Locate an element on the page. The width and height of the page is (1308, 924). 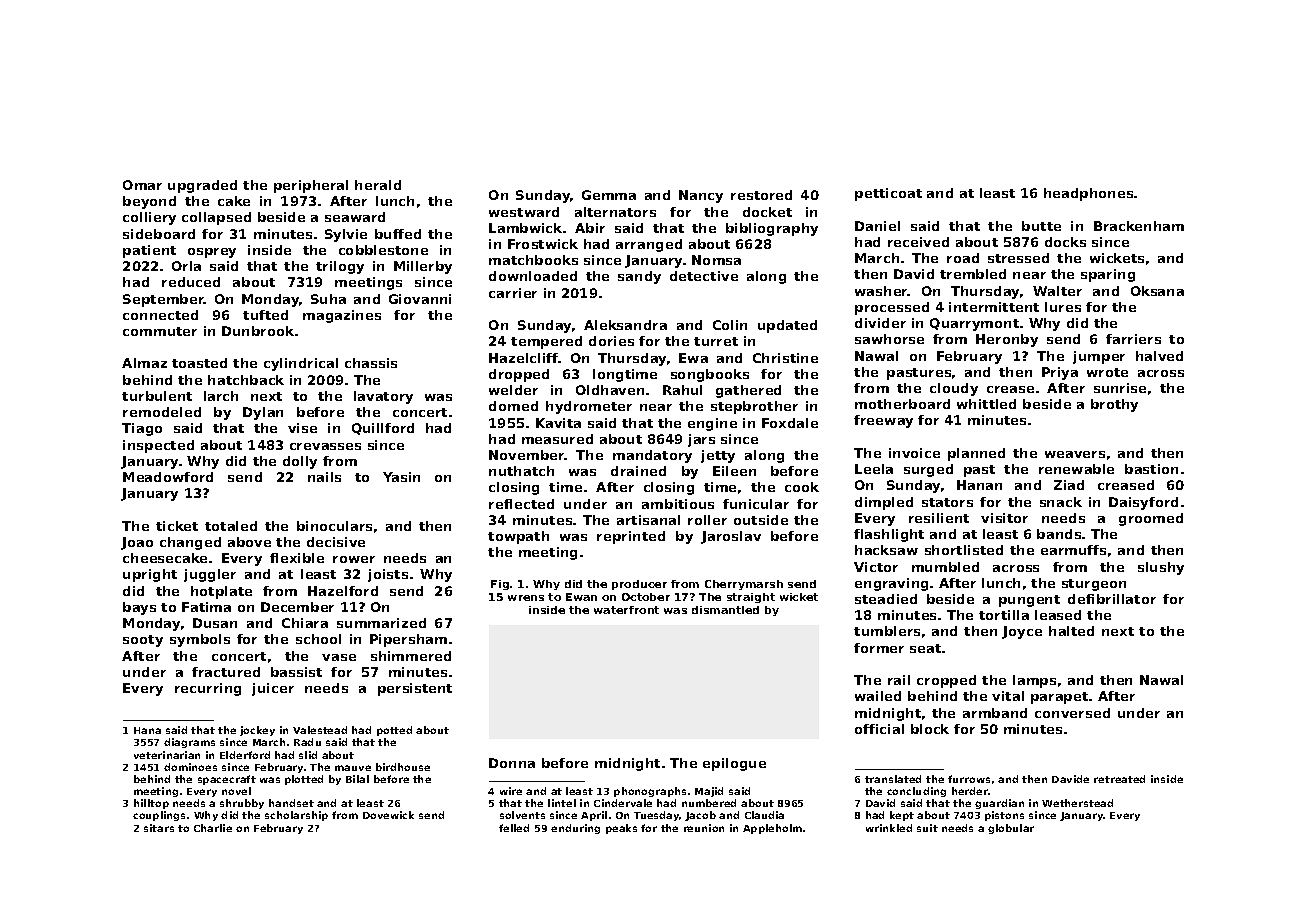
butte is located at coordinates (1041, 226).
